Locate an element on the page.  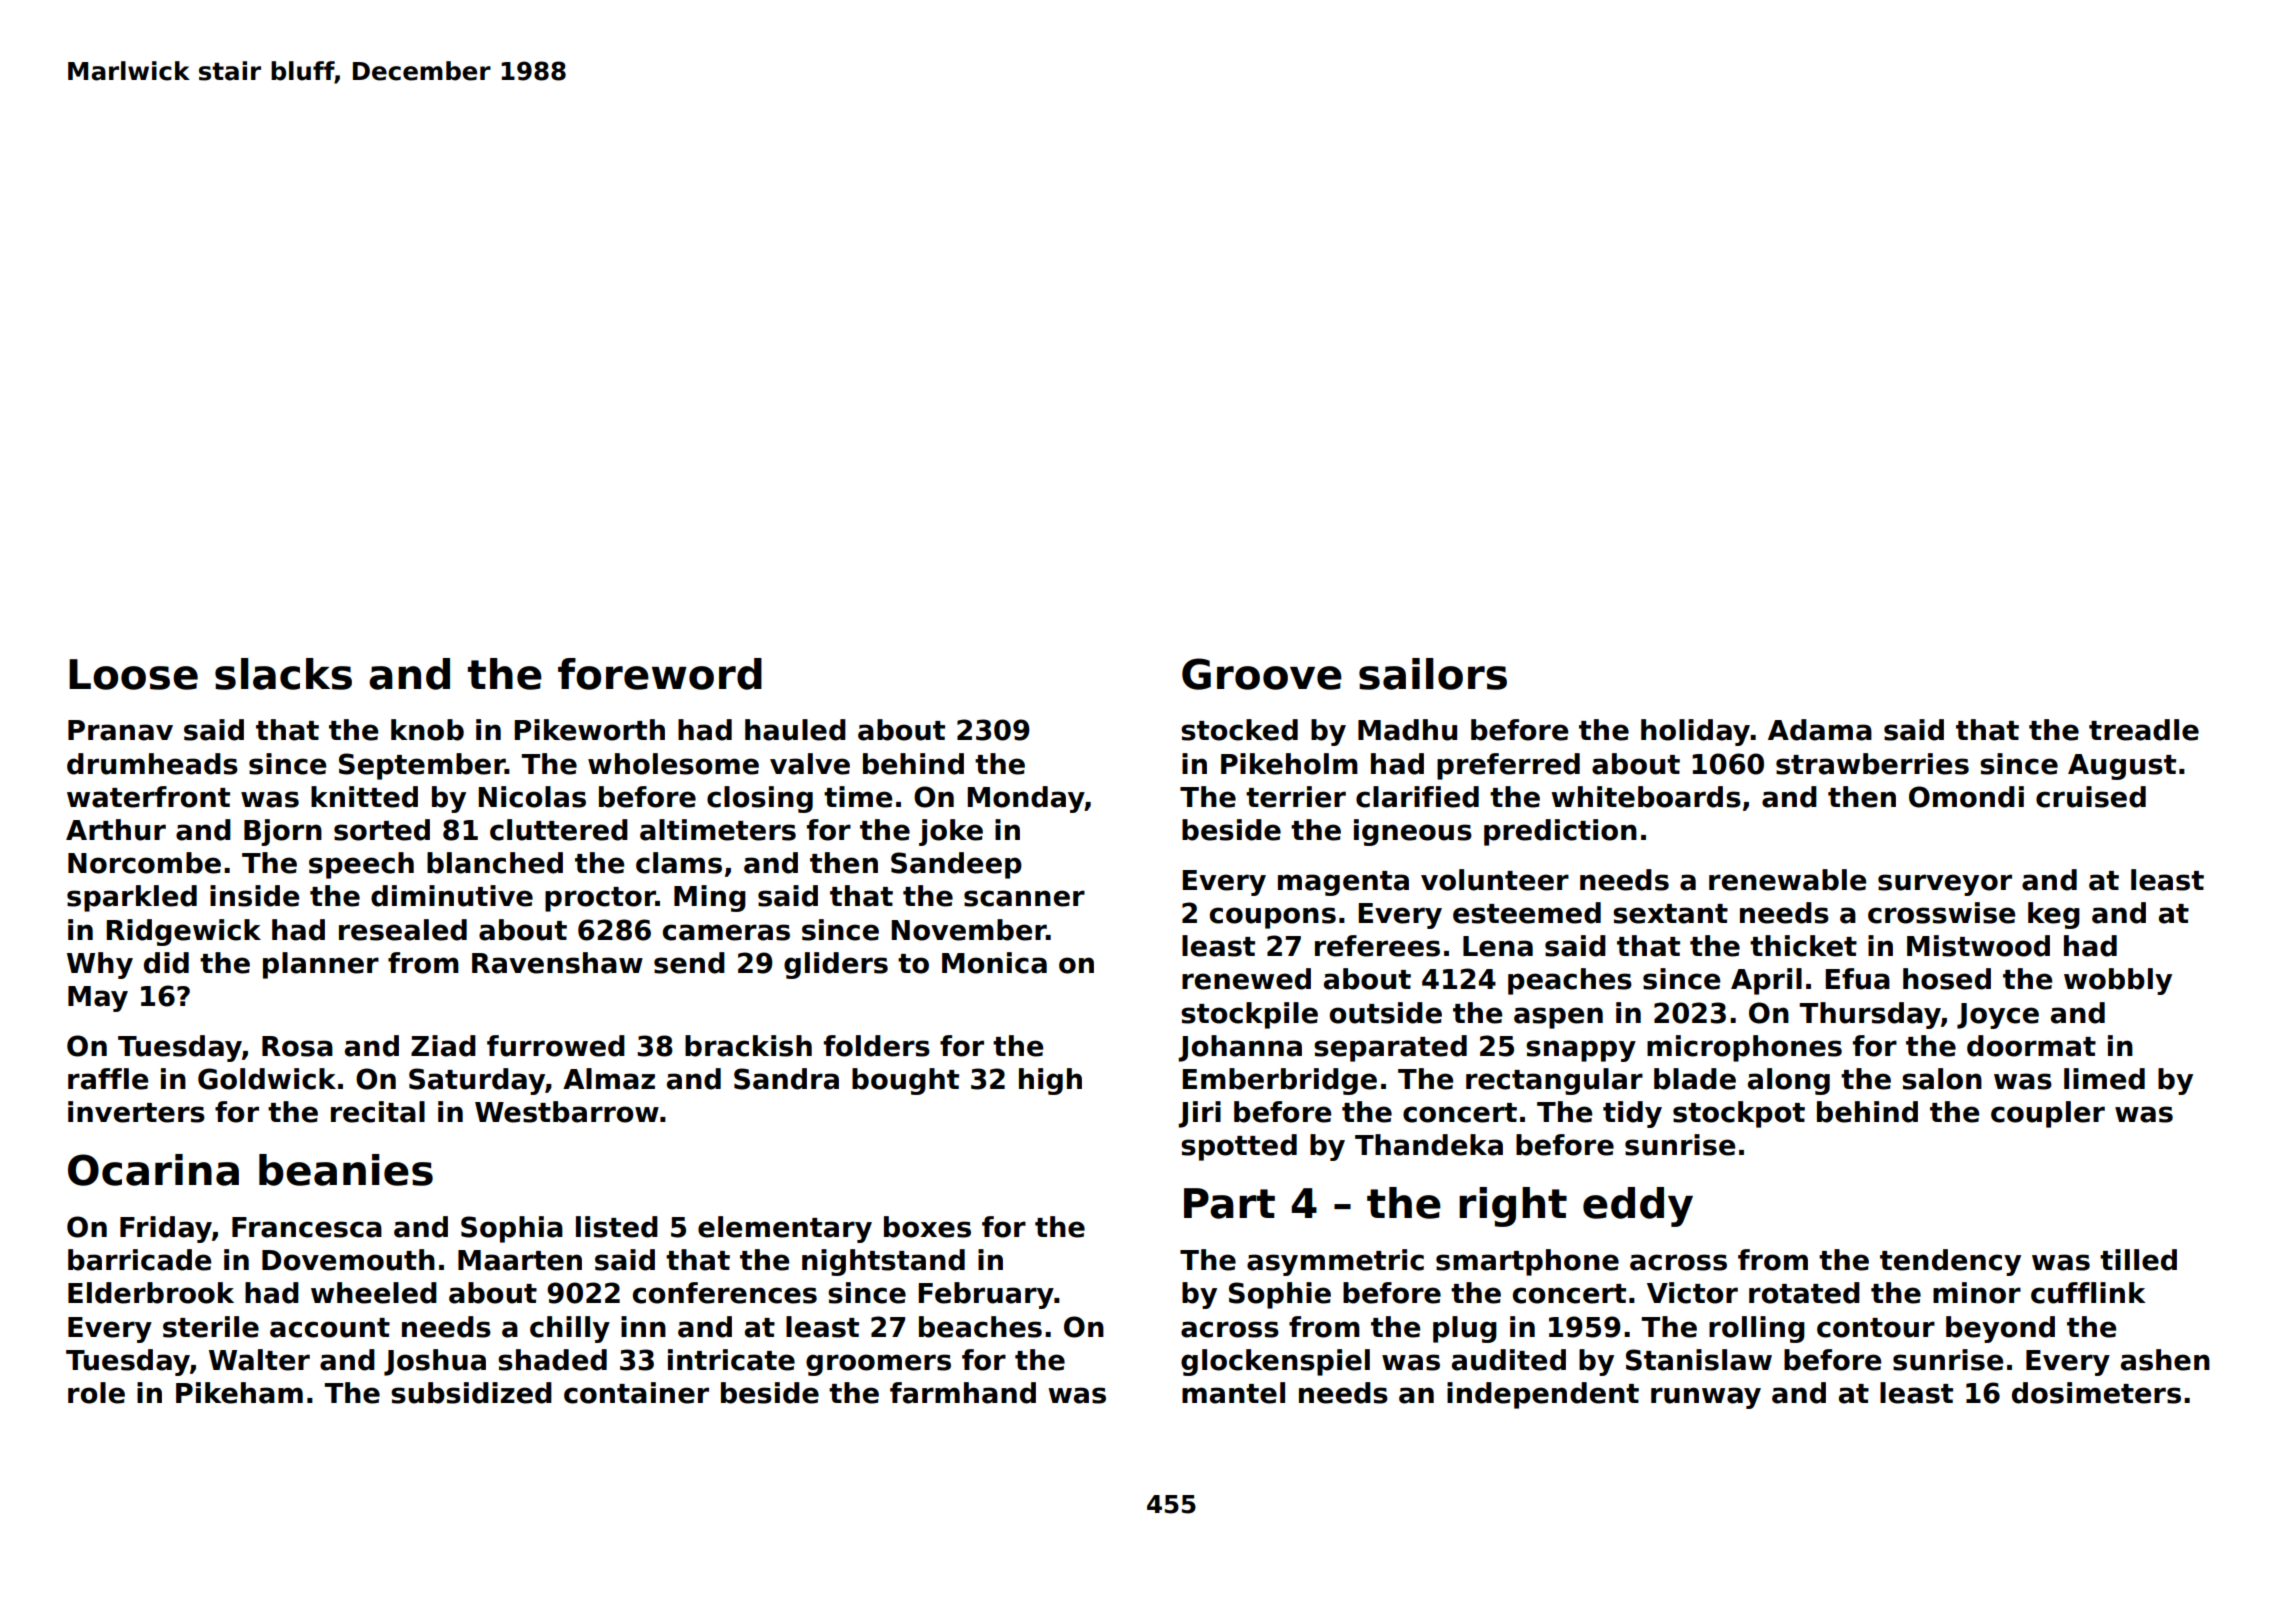
tidy is located at coordinates (1632, 1114).
